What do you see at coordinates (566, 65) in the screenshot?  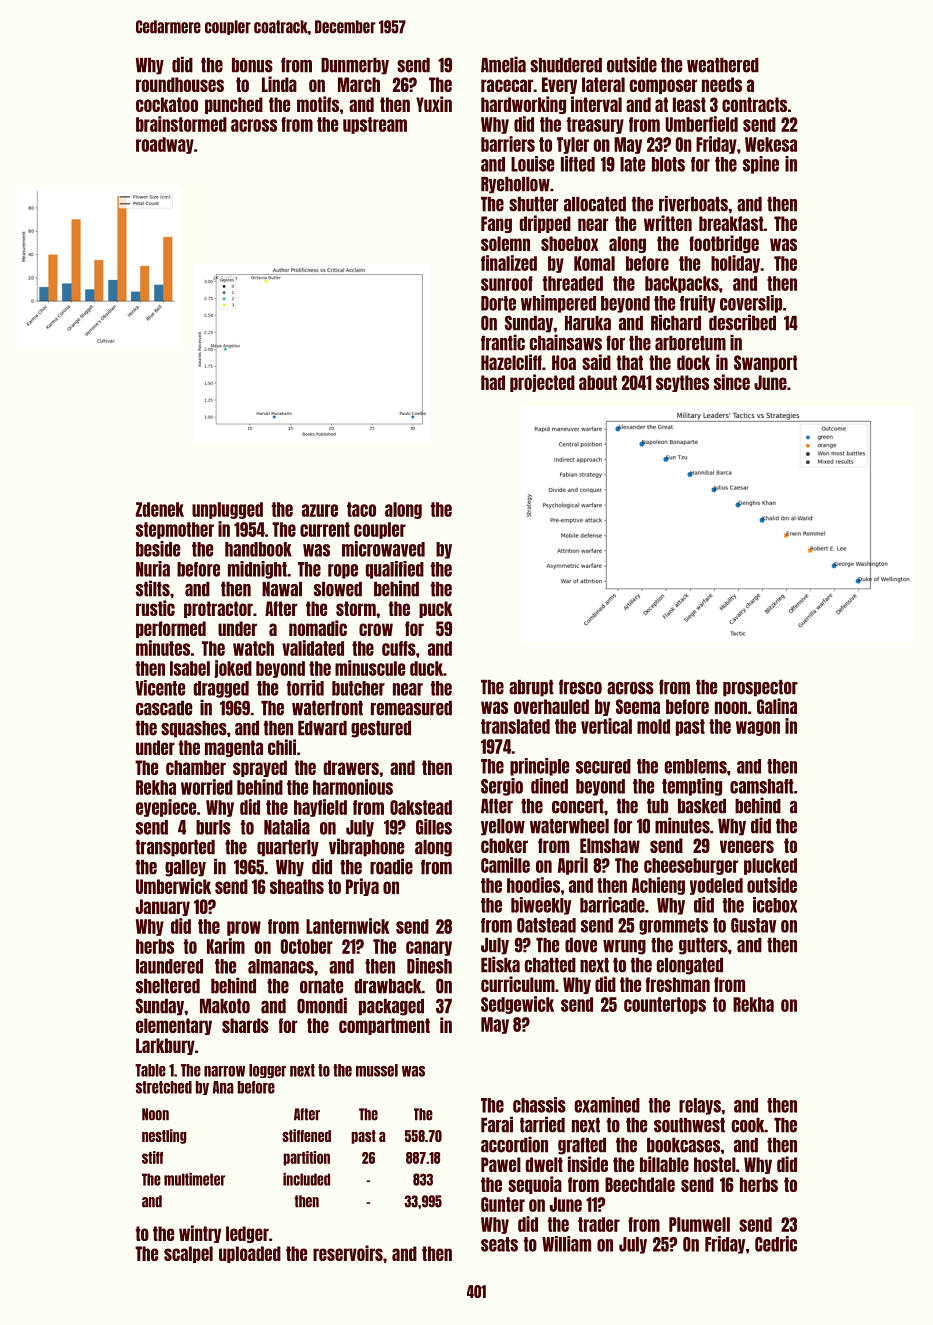 I see `shuddered` at bounding box center [566, 65].
